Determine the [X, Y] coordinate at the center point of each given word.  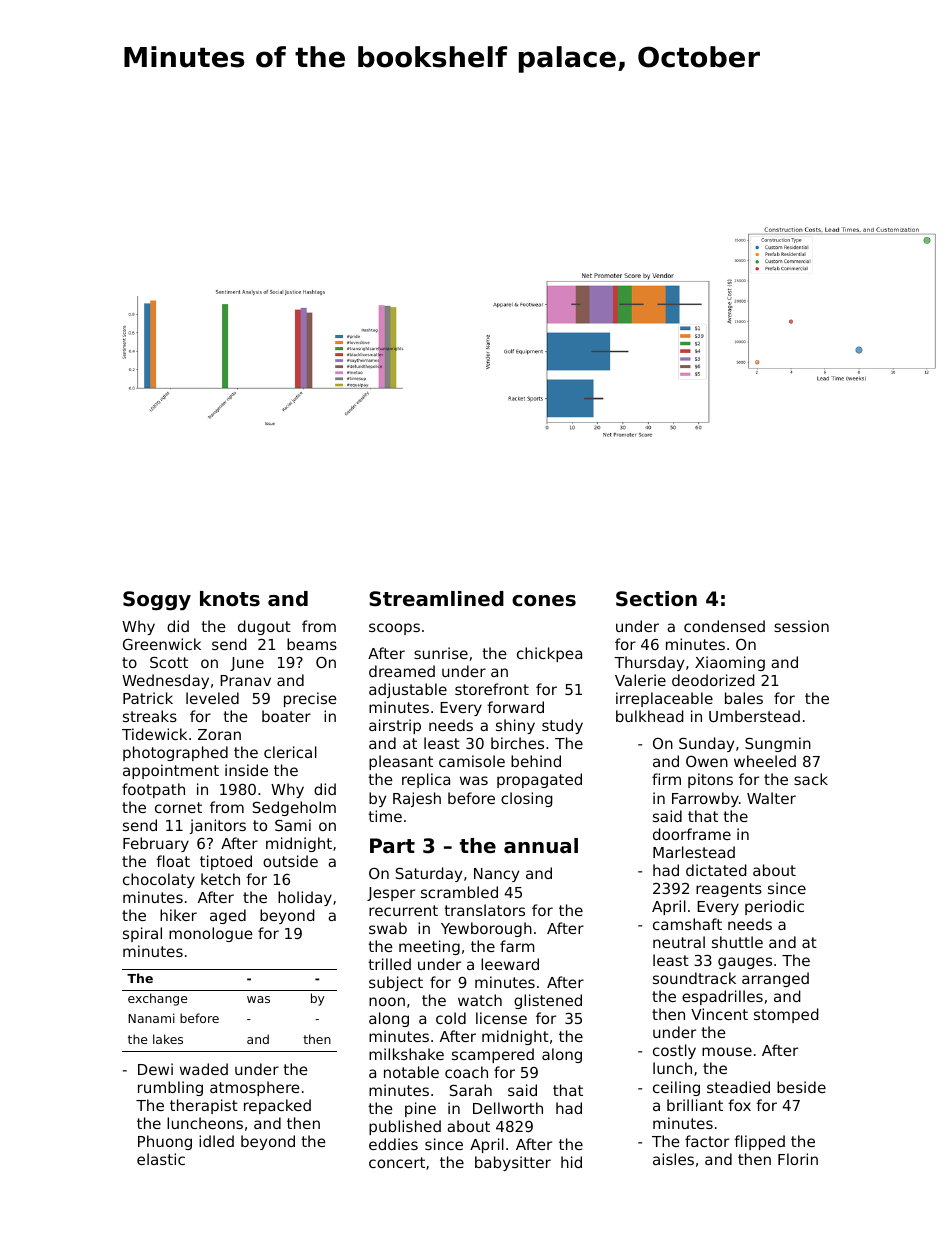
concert [397, 1162]
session [801, 626]
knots [230, 599]
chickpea [549, 654]
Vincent [719, 1014]
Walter [771, 798]
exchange [157, 999]
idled [216, 1141]
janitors [217, 826]
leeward [510, 964]
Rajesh [417, 799]
